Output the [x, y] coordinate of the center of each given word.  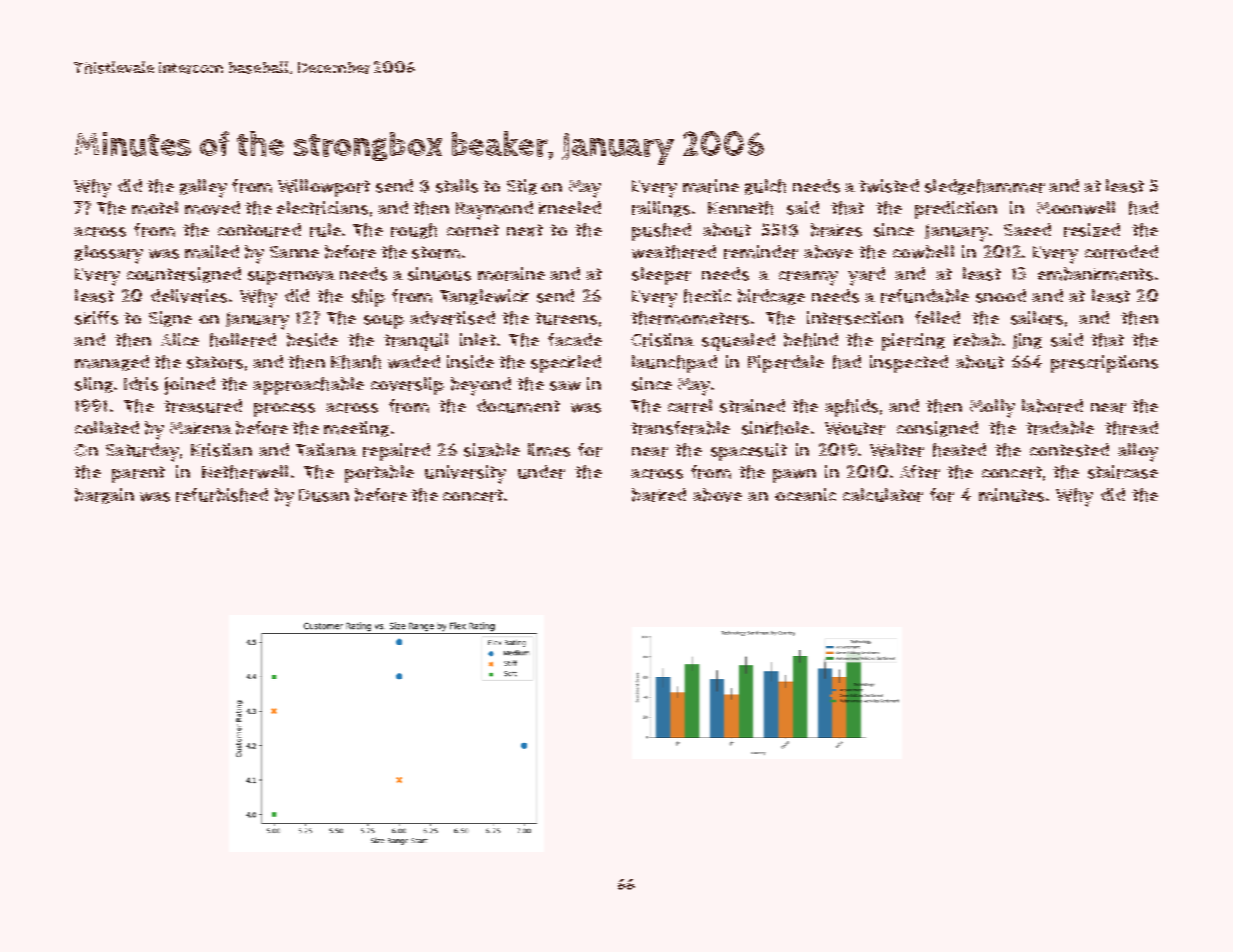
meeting [356, 429]
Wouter [855, 428]
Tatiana [326, 449]
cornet [473, 230]
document [518, 406]
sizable [492, 450]
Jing [1027, 341]
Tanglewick [484, 297]
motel [155, 208]
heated [959, 450]
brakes [836, 230]
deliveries [189, 296]
